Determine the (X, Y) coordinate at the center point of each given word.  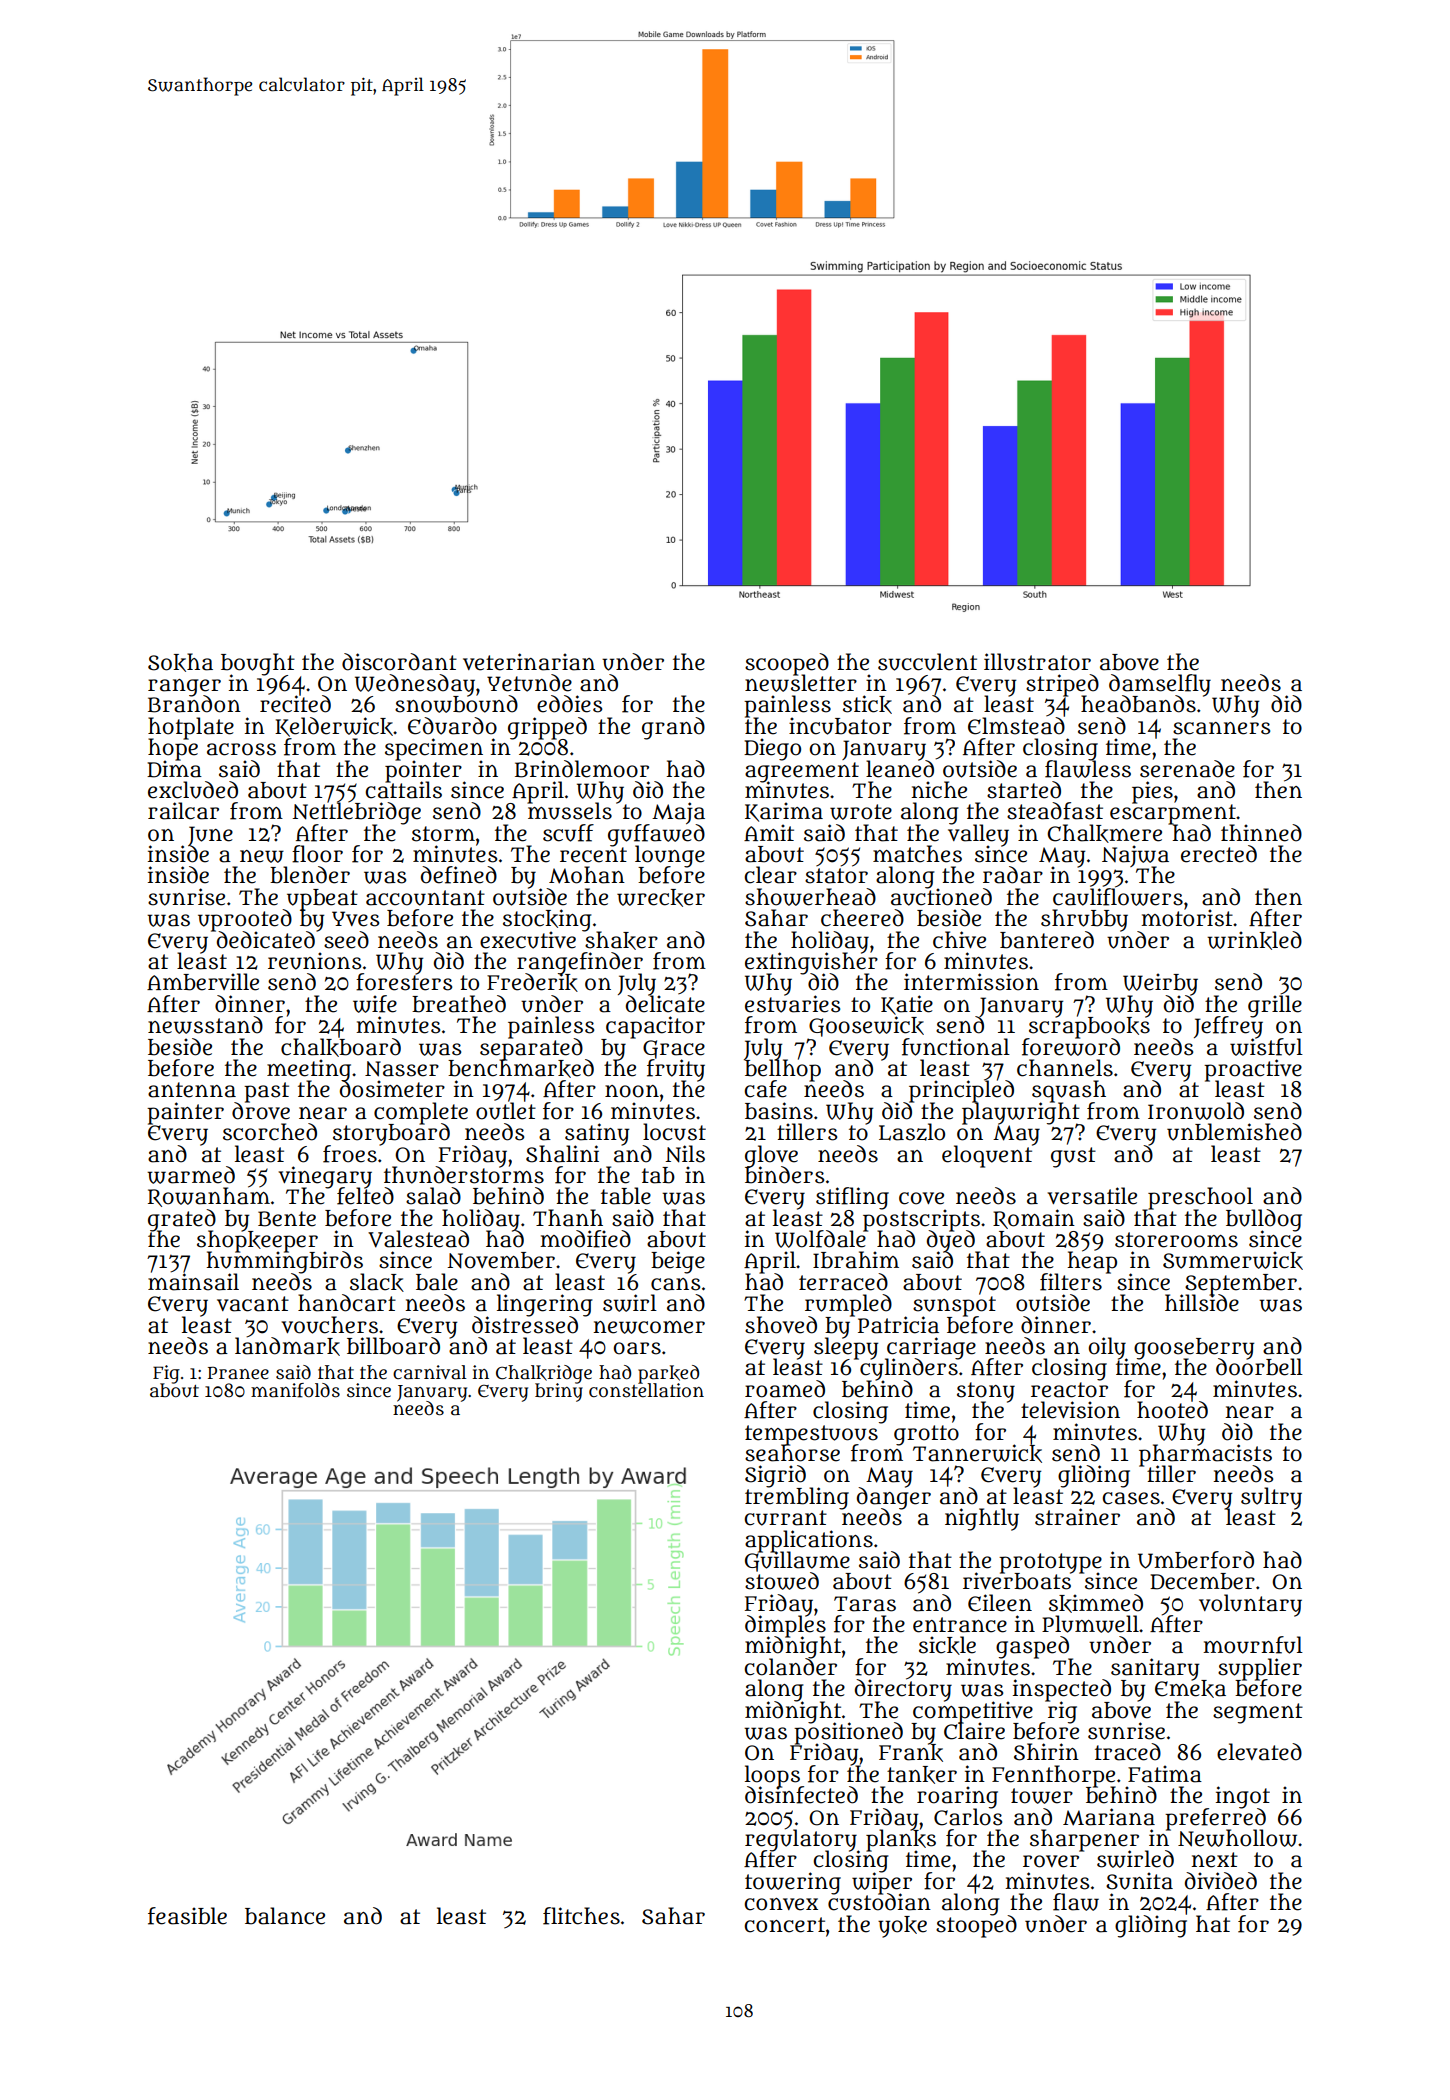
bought (258, 664)
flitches (581, 1916)
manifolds (295, 1390)
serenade (1187, 769)
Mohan (587, 875)
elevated (1259, 1752)
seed (346, 940)
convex (781, 1904)
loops (774, 1776)
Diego (772, 749)
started (1024, 790)
